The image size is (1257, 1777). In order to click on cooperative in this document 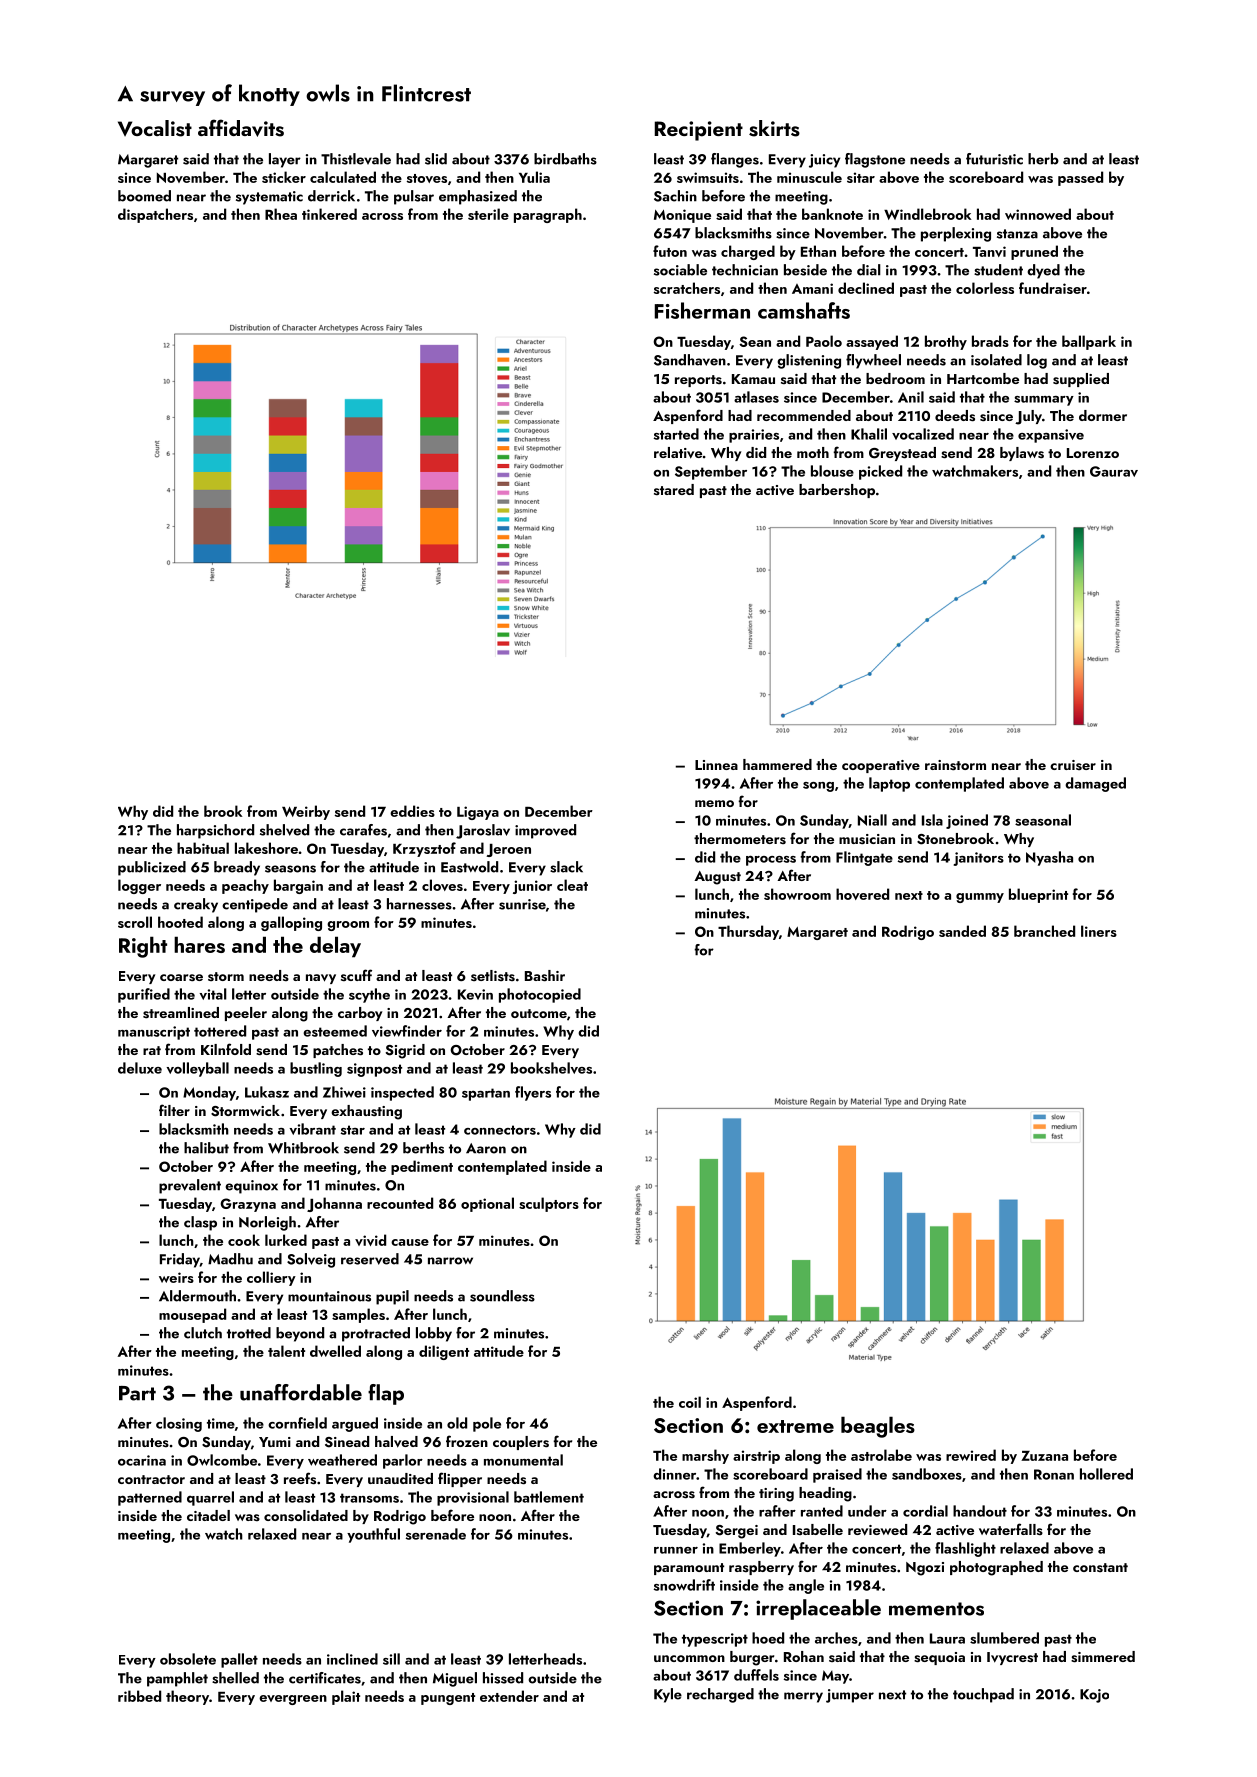, I will do `click(881, 766)`.
